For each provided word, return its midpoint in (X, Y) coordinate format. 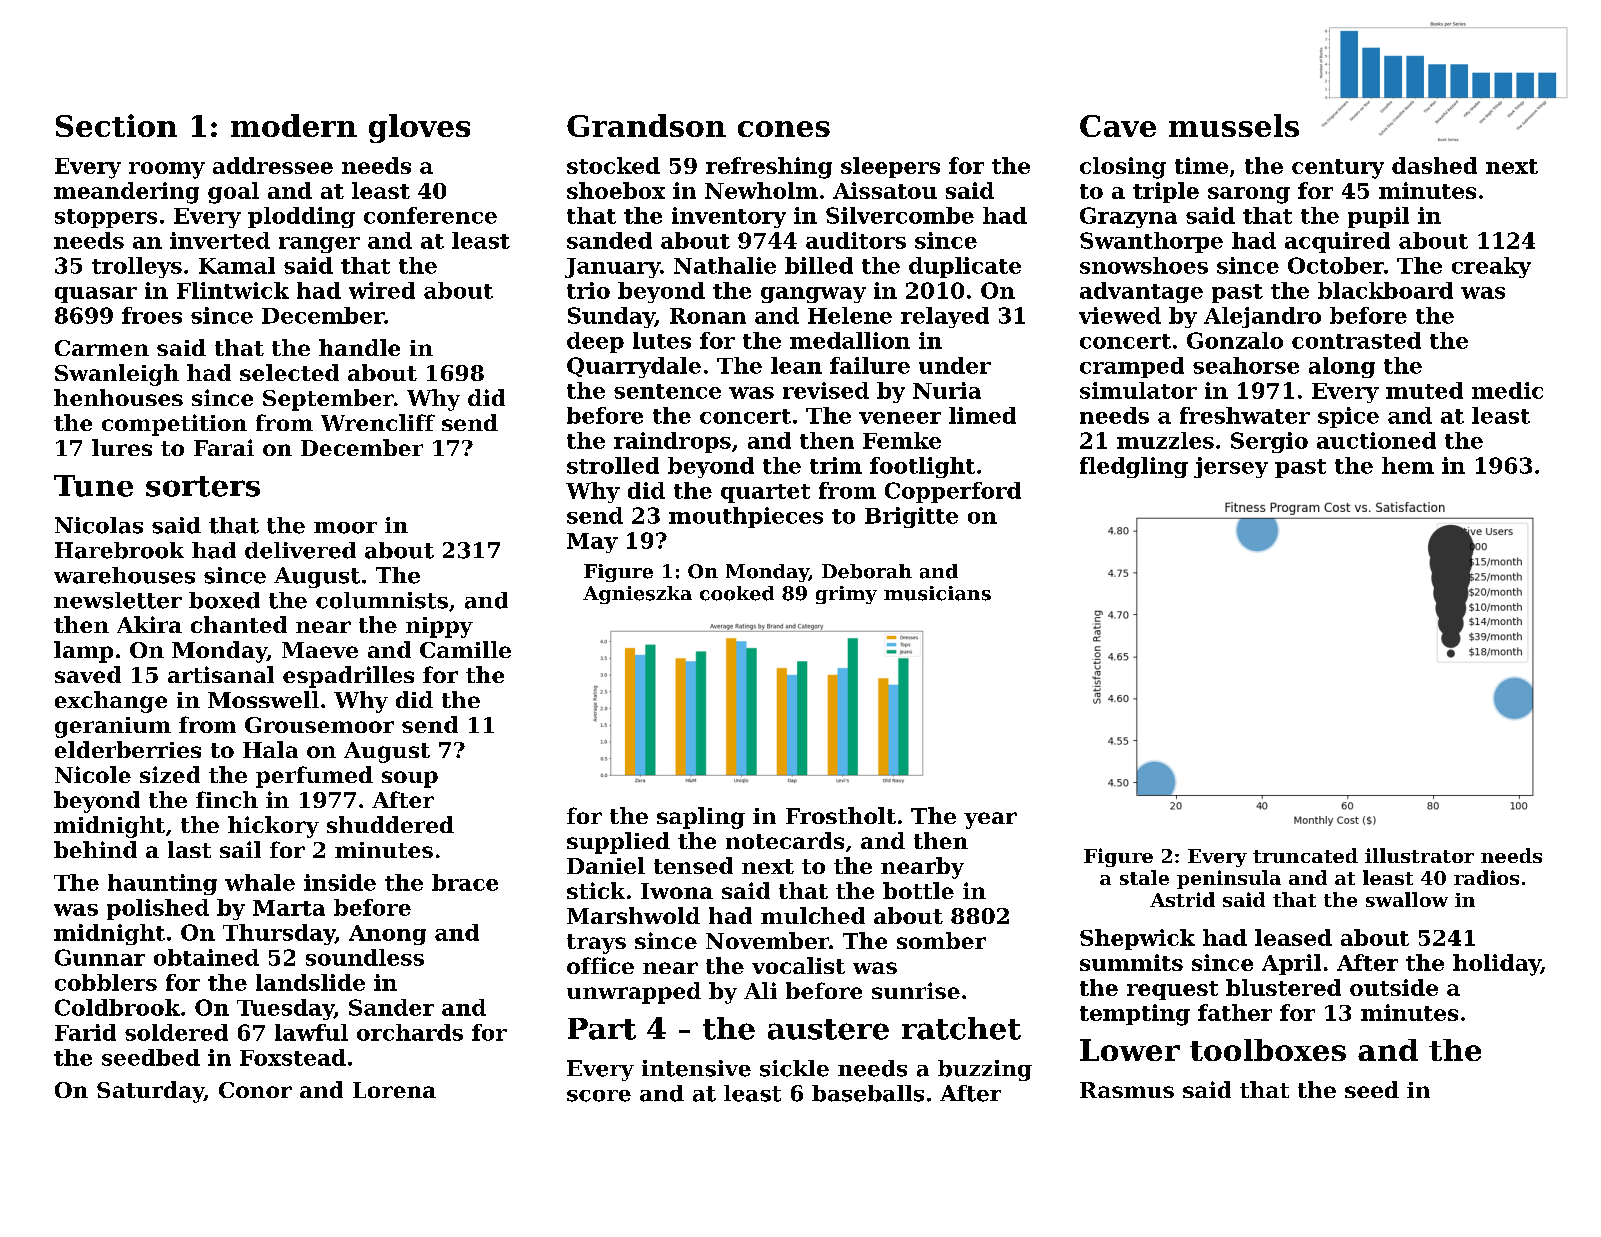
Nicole (93, 774)
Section (116, 125)
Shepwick (1137, 939)
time (1201, 165)
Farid (85, 1032)
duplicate (965, 267)
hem (1408, 465)
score (599, 1096)
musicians (937, 593)
